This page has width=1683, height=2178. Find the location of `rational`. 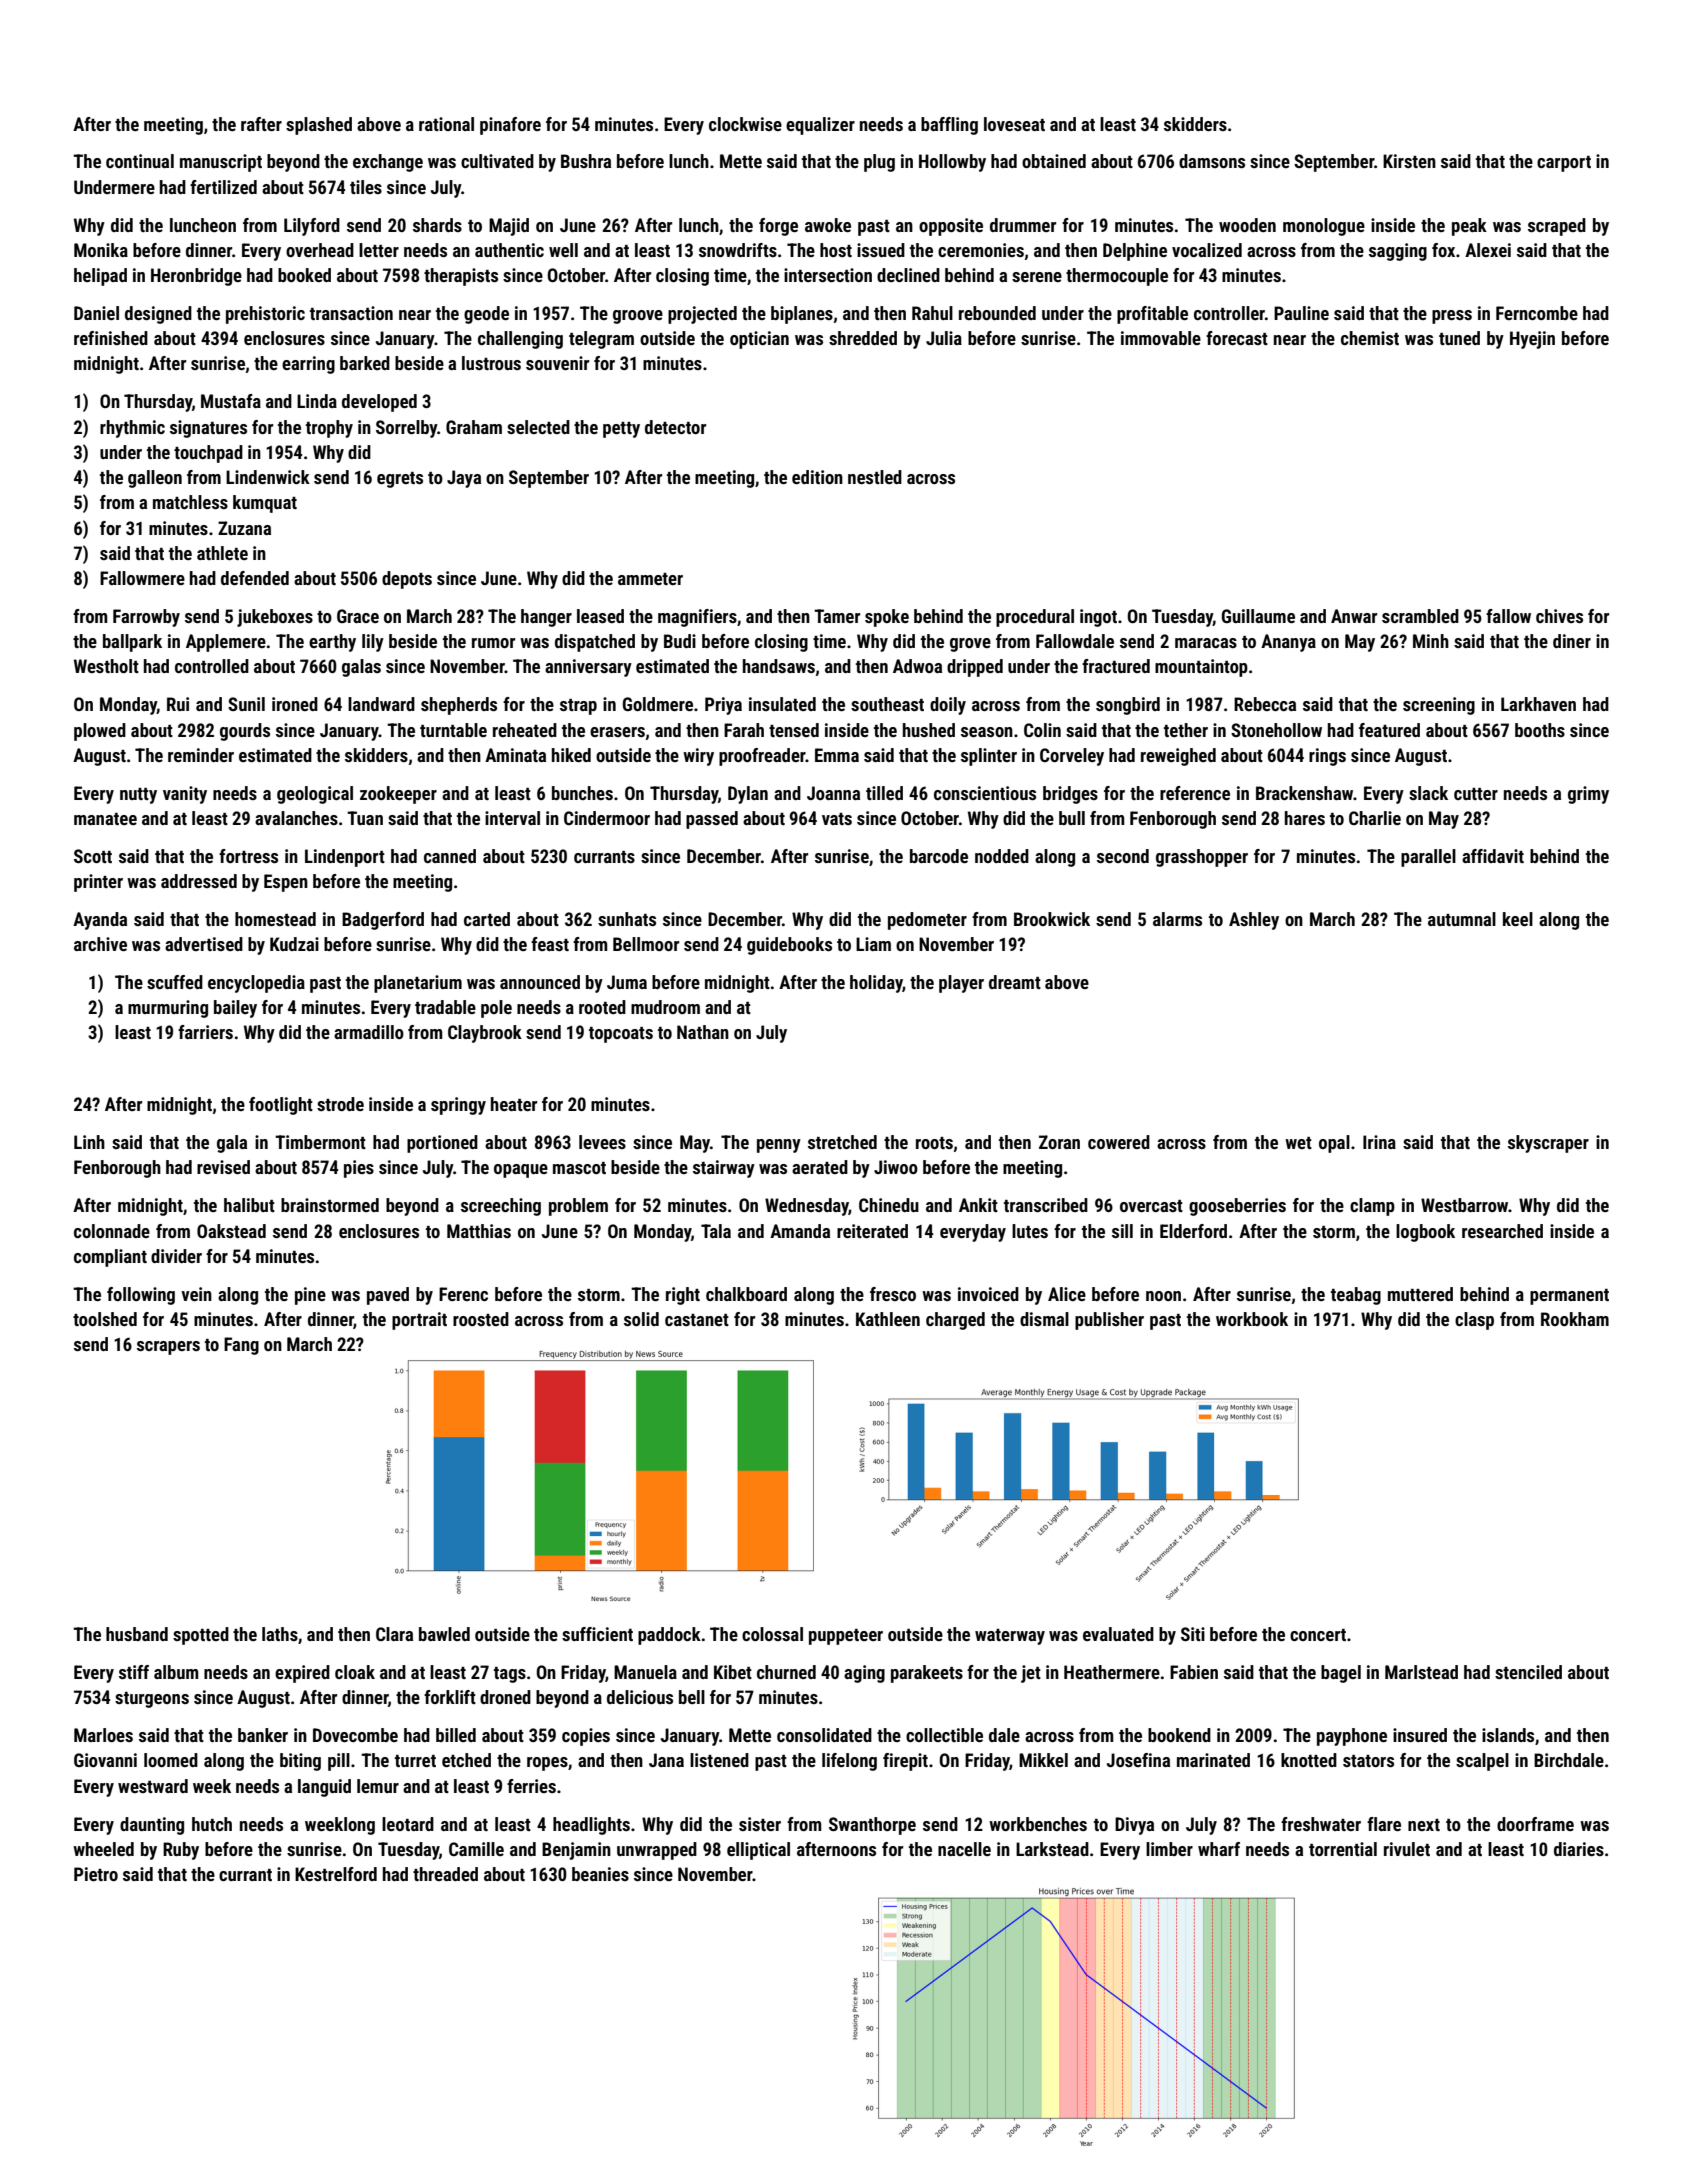

rational is located at coordinates (446, 124).
